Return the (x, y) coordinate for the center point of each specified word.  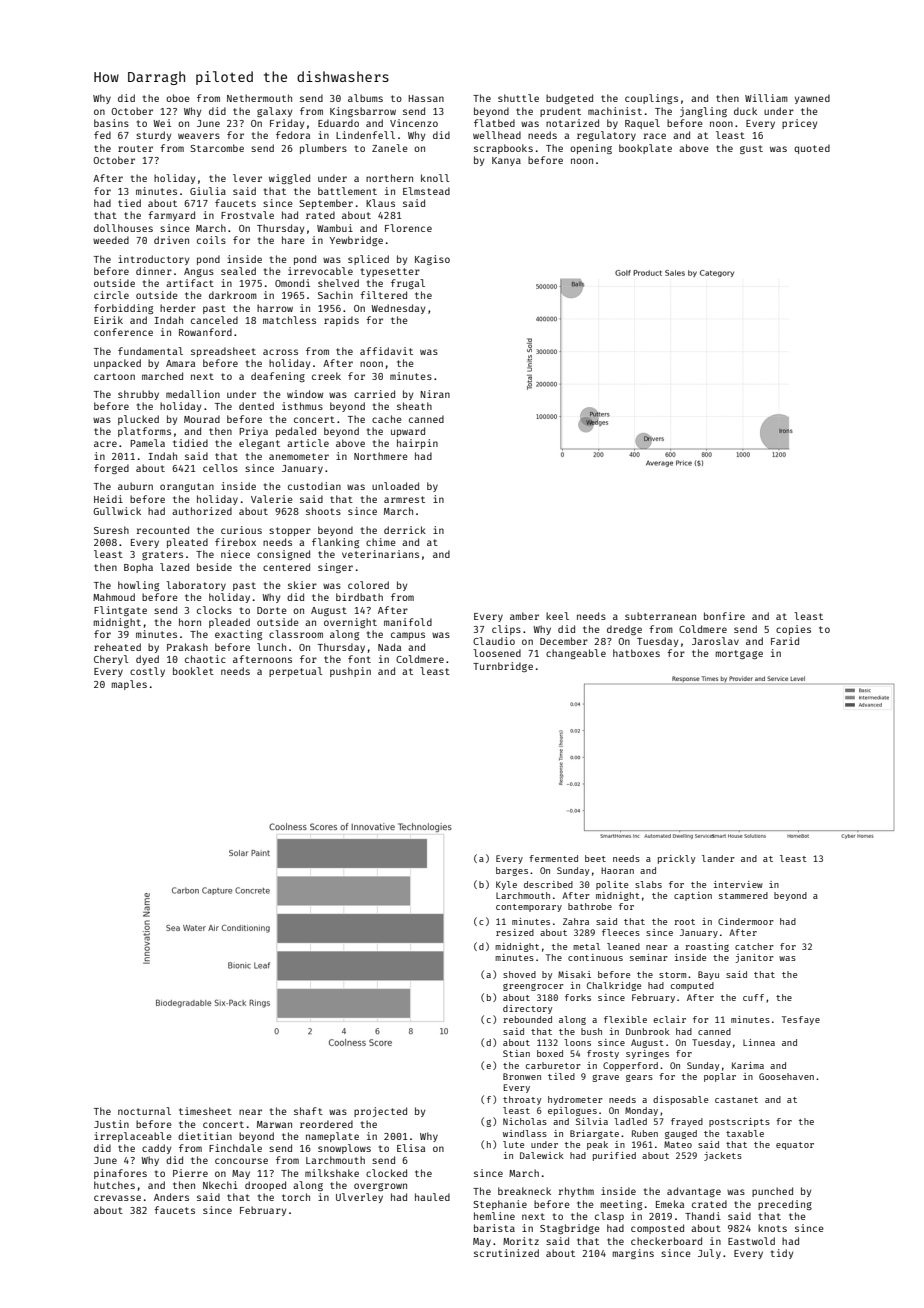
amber (524, 616)
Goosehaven (786, 1076)
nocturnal (144, 1111)
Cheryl (111, 660)
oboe (178, 98)
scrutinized (506, 1253)
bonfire (724, 616)
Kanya (506, 161)
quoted (812, 149)
